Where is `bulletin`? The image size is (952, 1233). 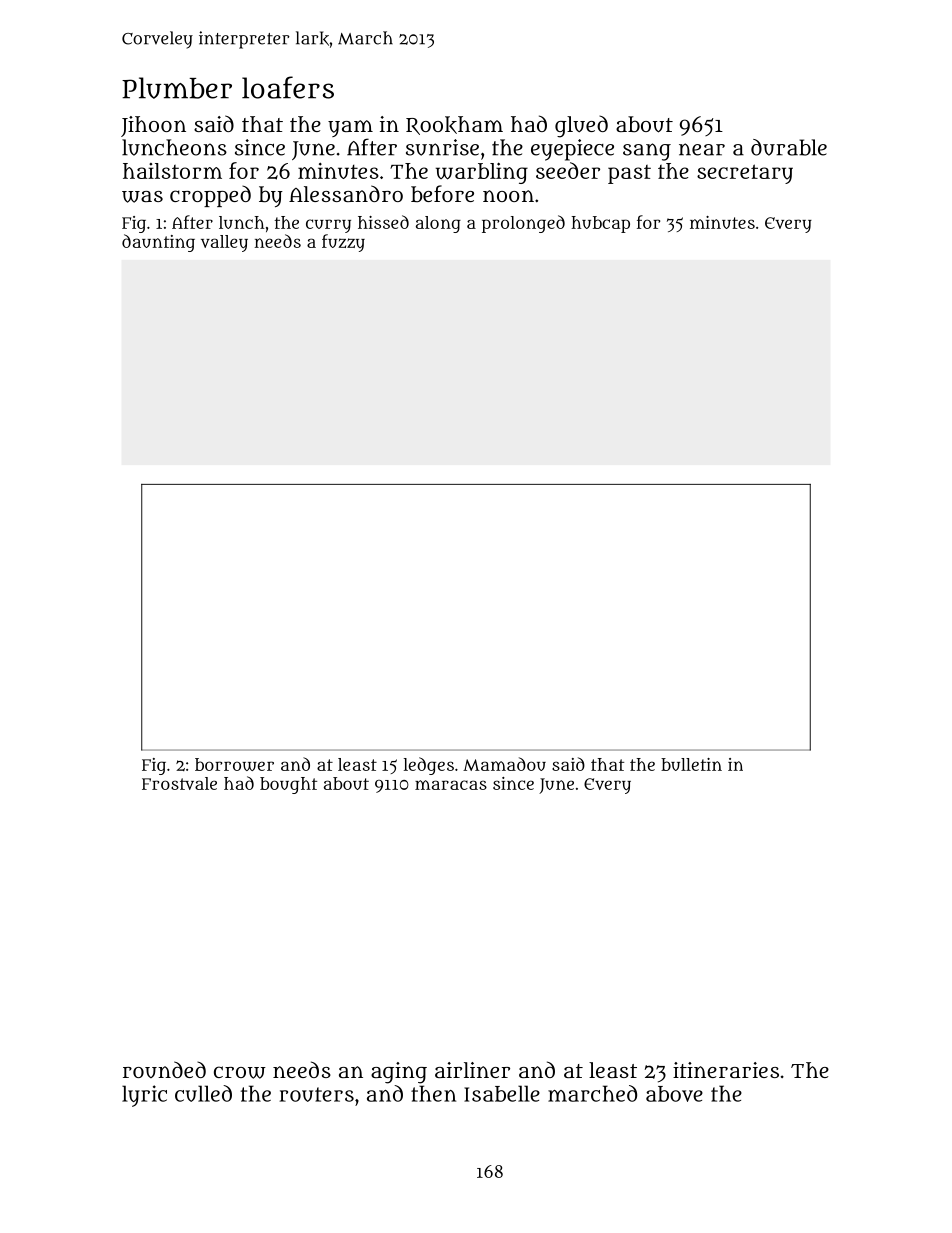
bulletin is located at coordinates (691, 764).
